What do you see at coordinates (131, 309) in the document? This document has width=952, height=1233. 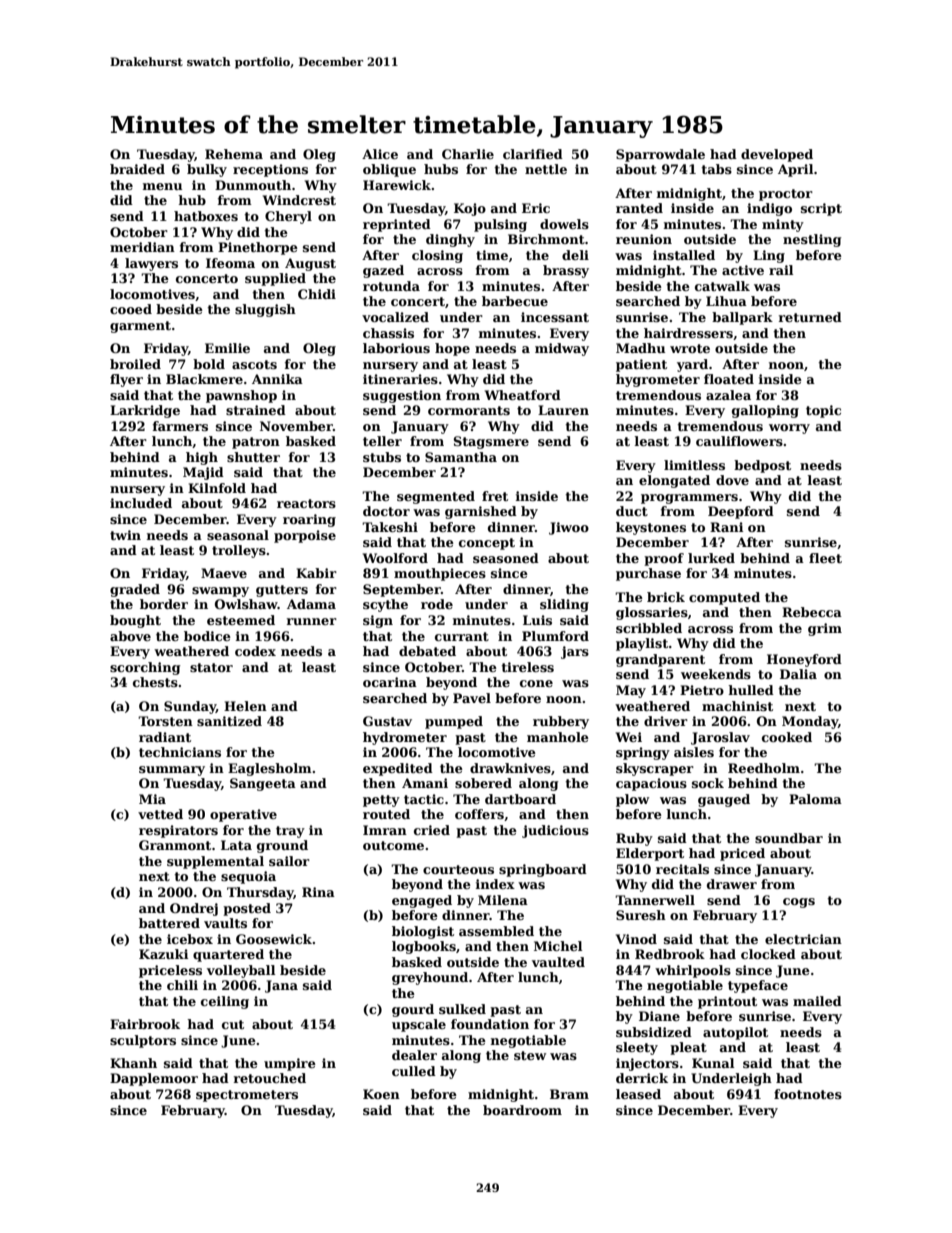 I see `cooed` at bounding box center [131, 309].
